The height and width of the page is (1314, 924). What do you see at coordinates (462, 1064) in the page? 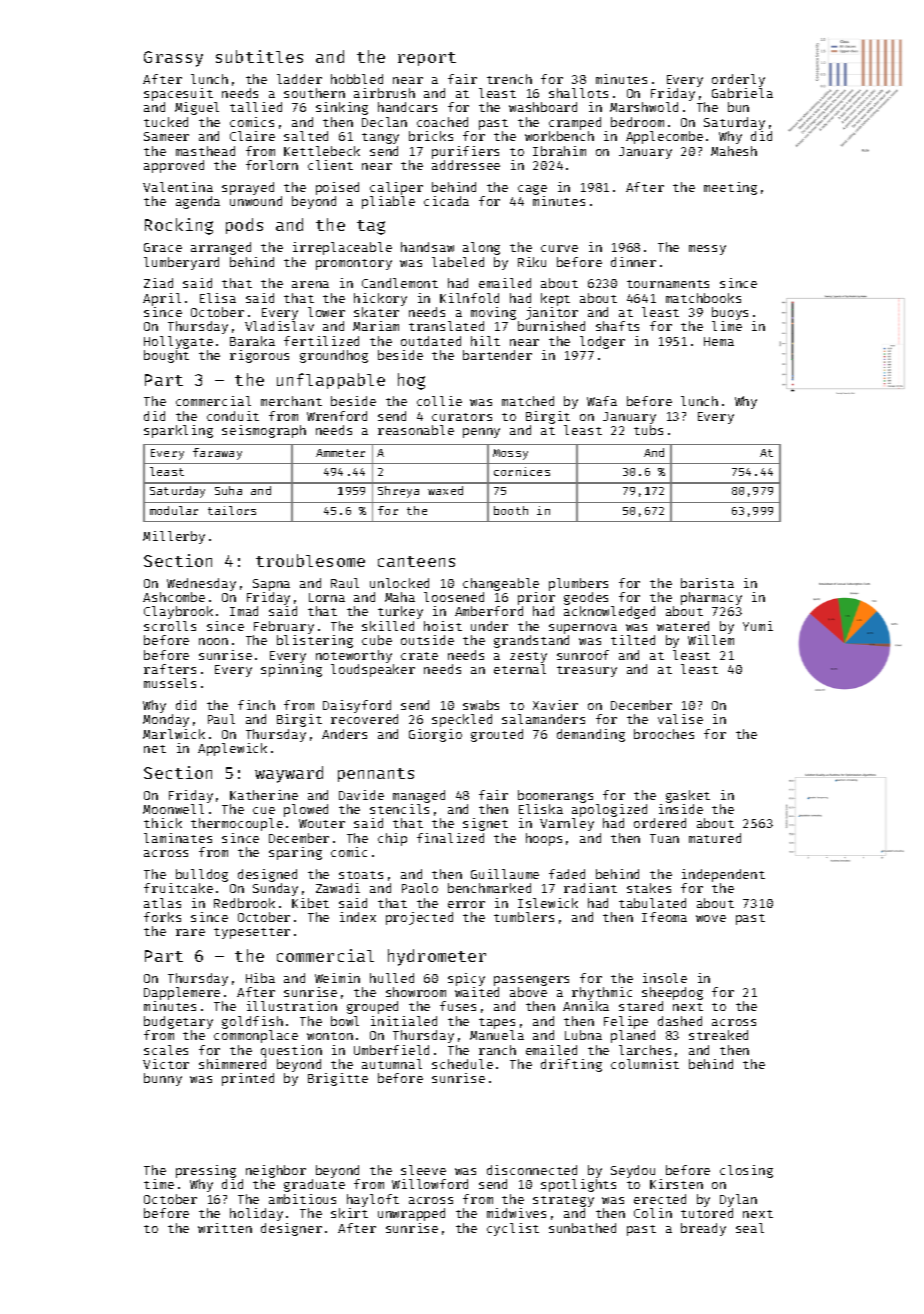
I see `schedule` at bounding box center [462, 1064].
